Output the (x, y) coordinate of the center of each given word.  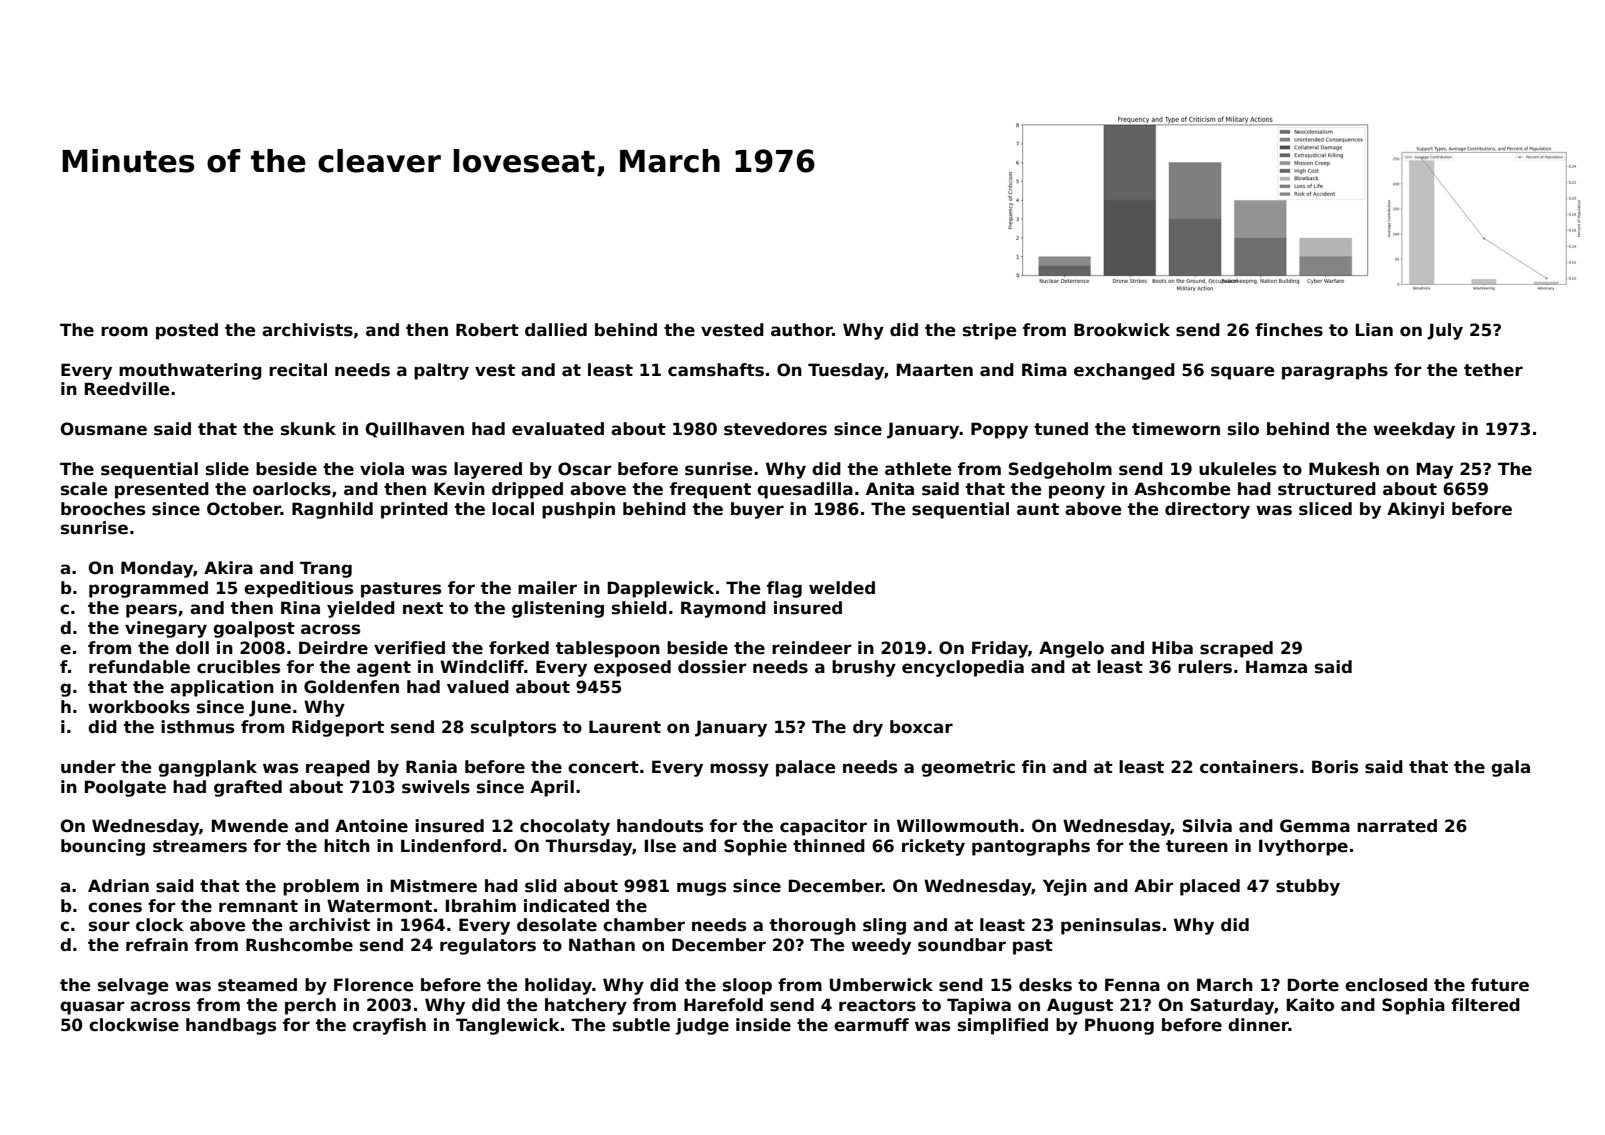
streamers (200, 846)
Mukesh (1344, 469)
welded (842, 588)
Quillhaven (415, 430)
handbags (231, 1026)
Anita (890, 489)
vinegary (166, 629)
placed (1210, 887)
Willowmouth (957, 826)
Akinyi (1415, 510)
